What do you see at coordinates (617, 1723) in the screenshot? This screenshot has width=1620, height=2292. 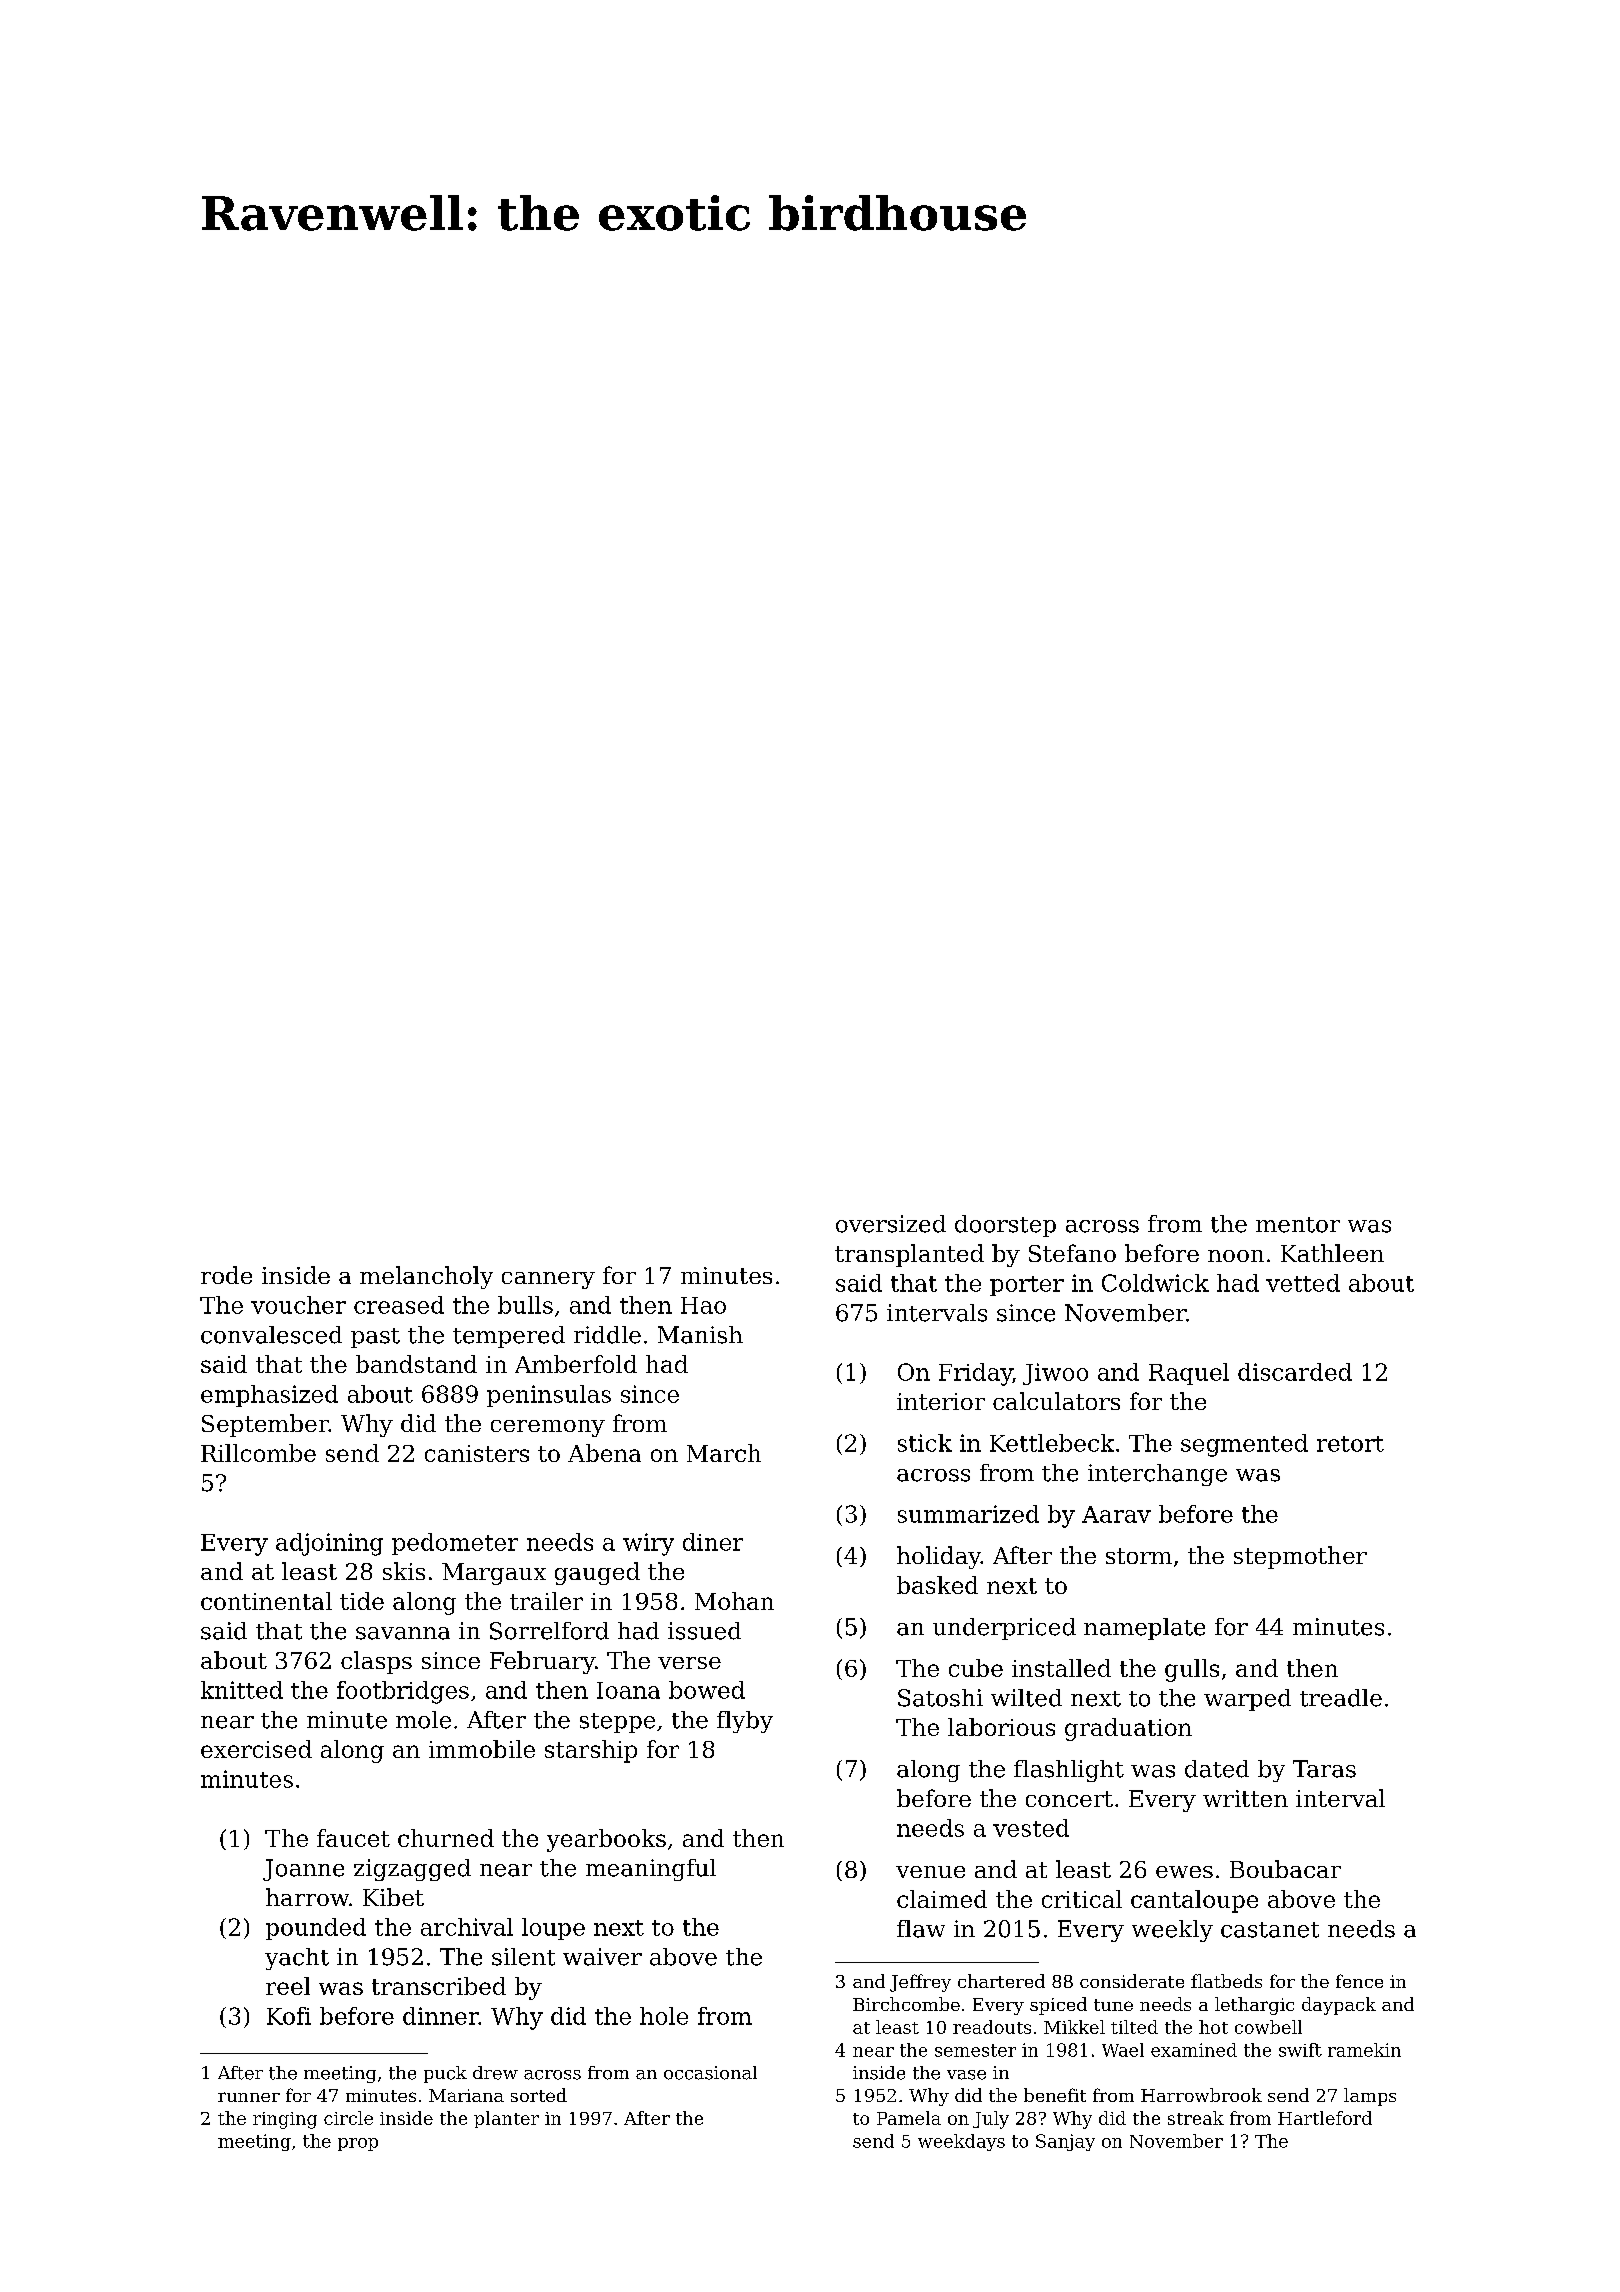 I see `steppe` at bounding box center [617, 1723].
